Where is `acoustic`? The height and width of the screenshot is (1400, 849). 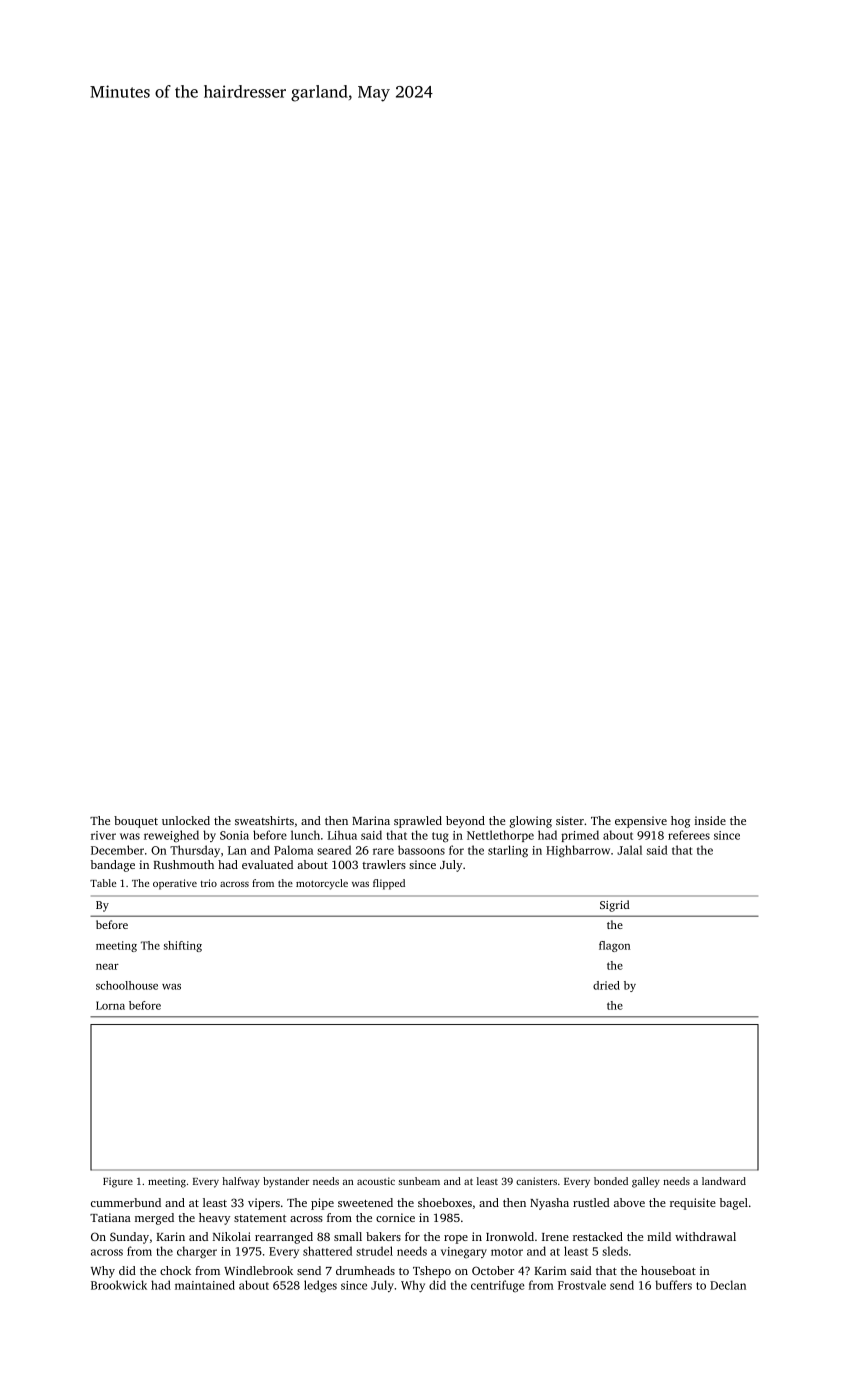
acoustic is located at coordinates (376, 1181).
